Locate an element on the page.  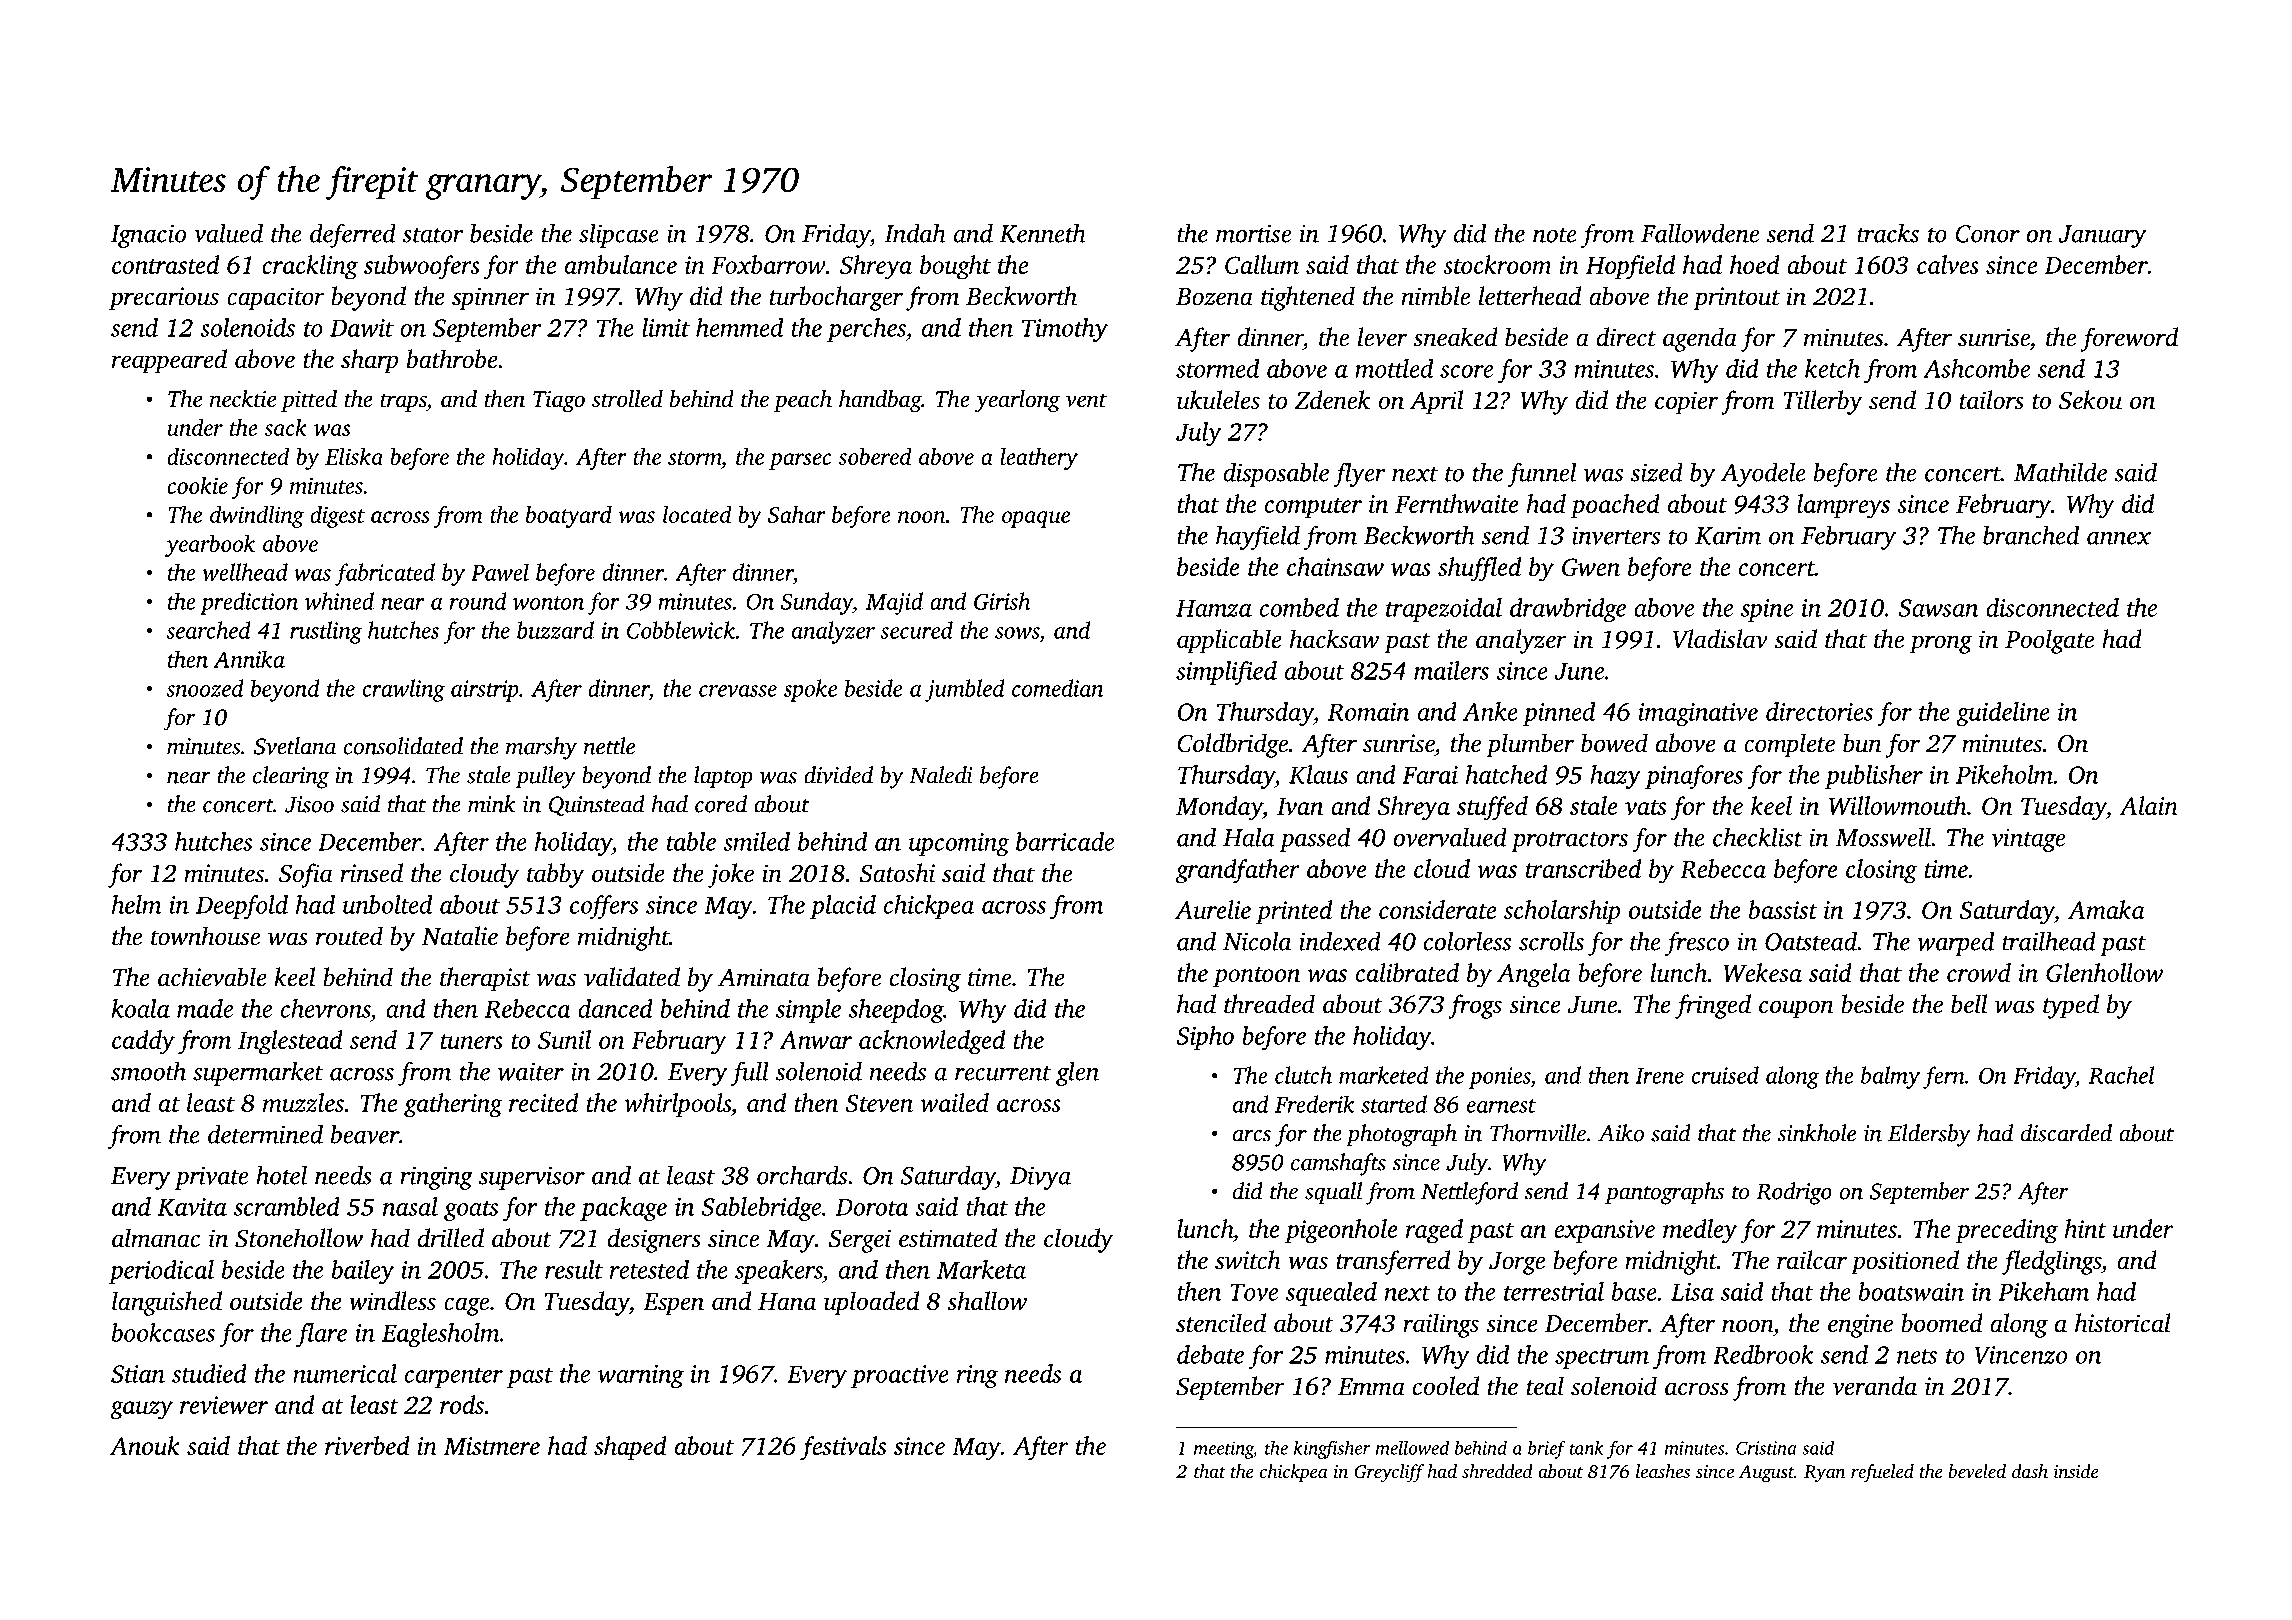
Callum is located at coordinates (1262, 264).
